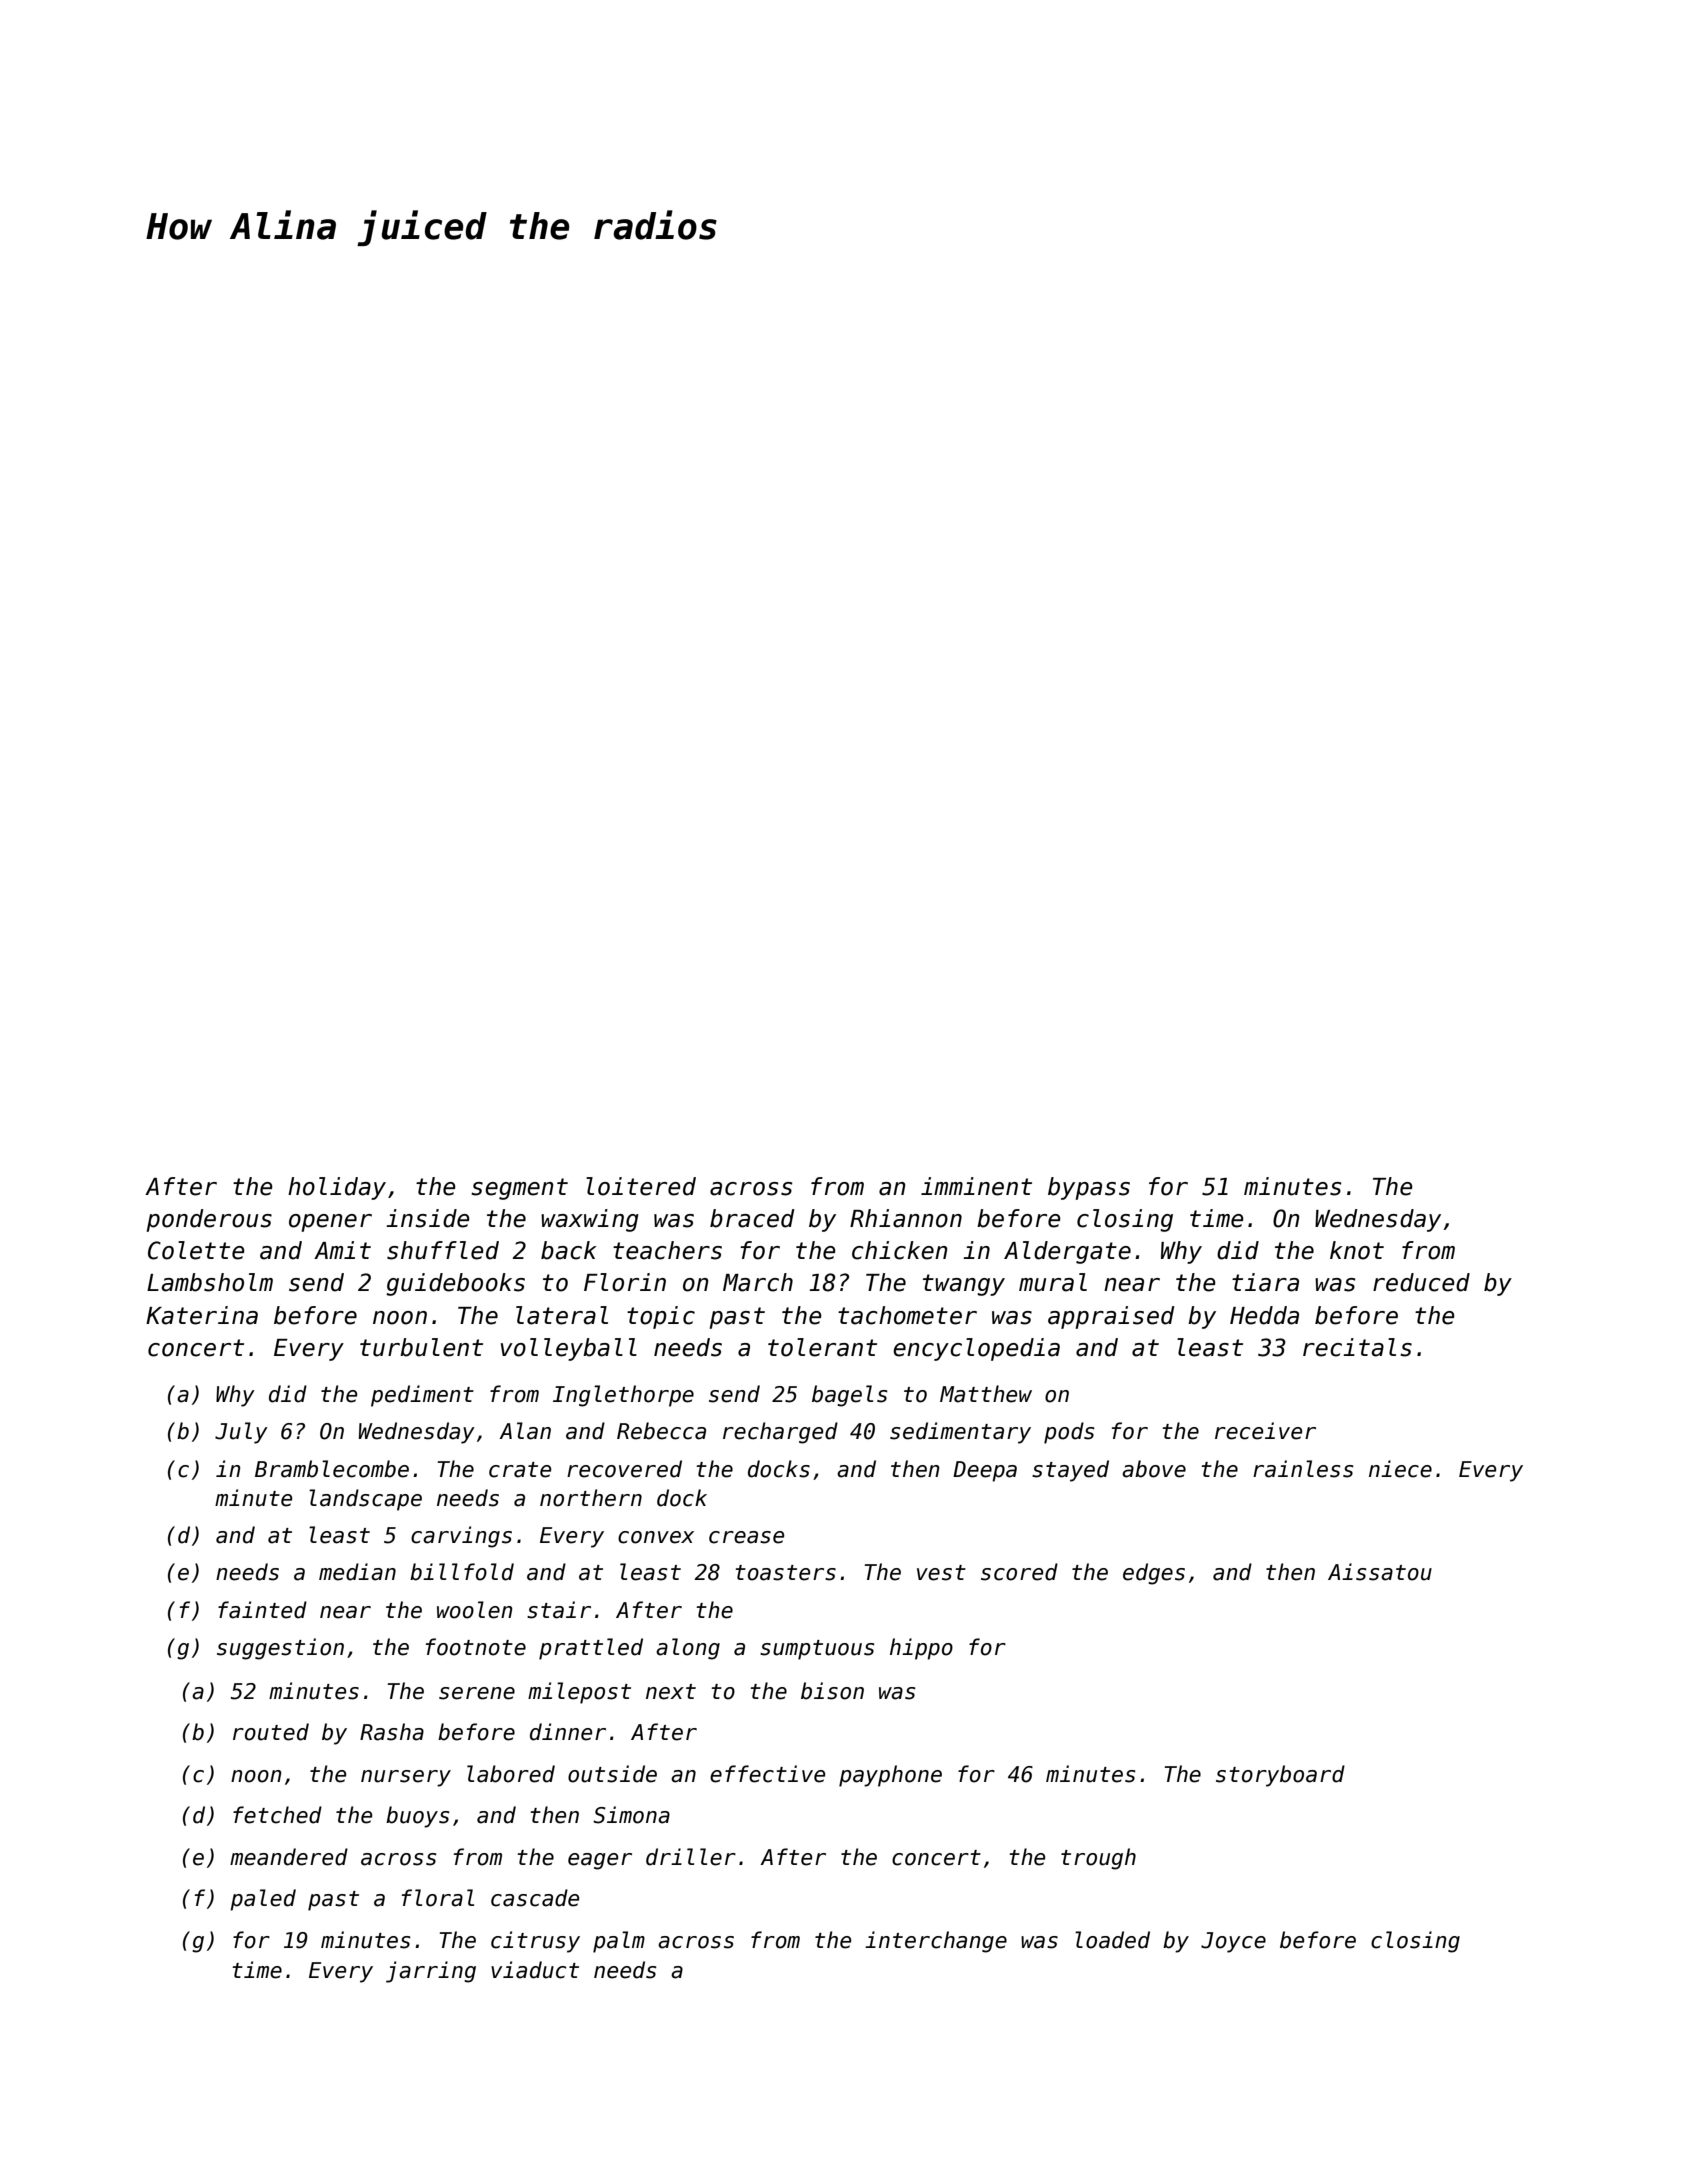 The width and height of the screenshot is (1683, 2178). What do you see at coordinates (277, 1815) in the screenshot?
I see `fetched` at bounding box center [277, 1815].
